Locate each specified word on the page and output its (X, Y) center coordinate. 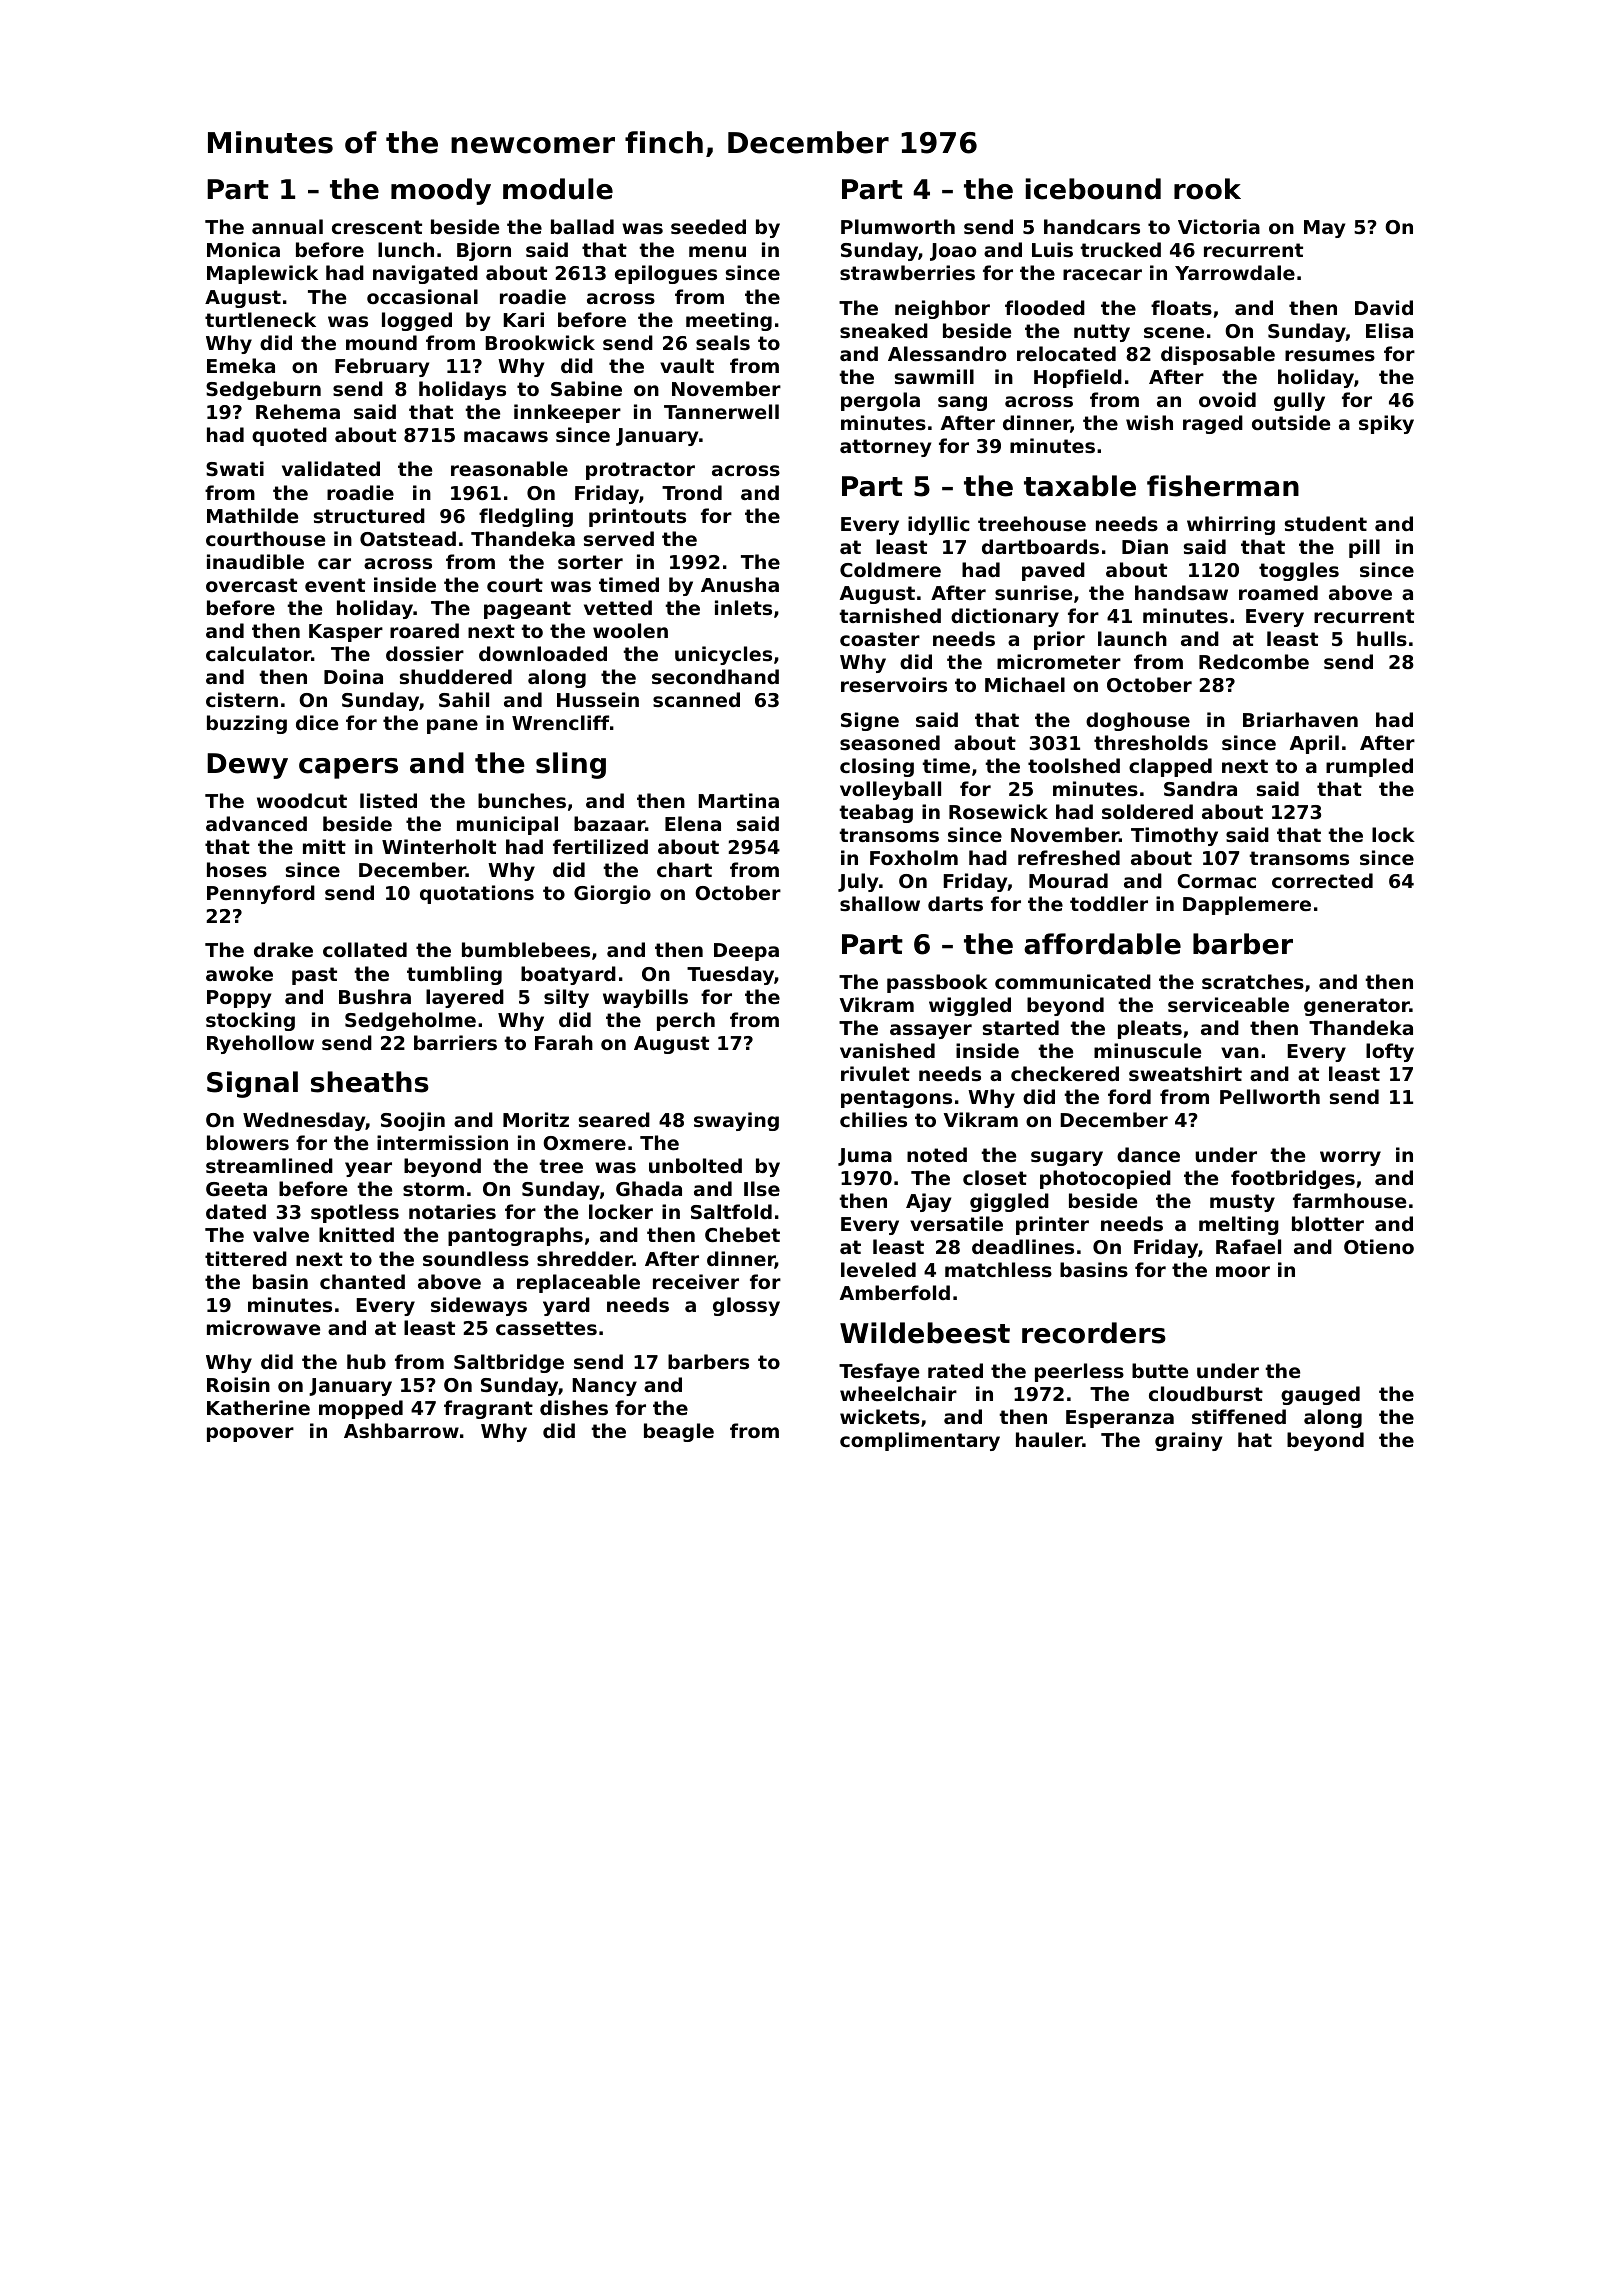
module (558, 189)
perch (686, 1021)
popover (250, 1434)
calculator (258, 653)
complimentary (920, 1441)
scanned (696, 699)
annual (287, 226)
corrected (1322, 880)
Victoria (1219, 226)
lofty (1390, 1052)
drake (283, 949)
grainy (1188, 1441)
